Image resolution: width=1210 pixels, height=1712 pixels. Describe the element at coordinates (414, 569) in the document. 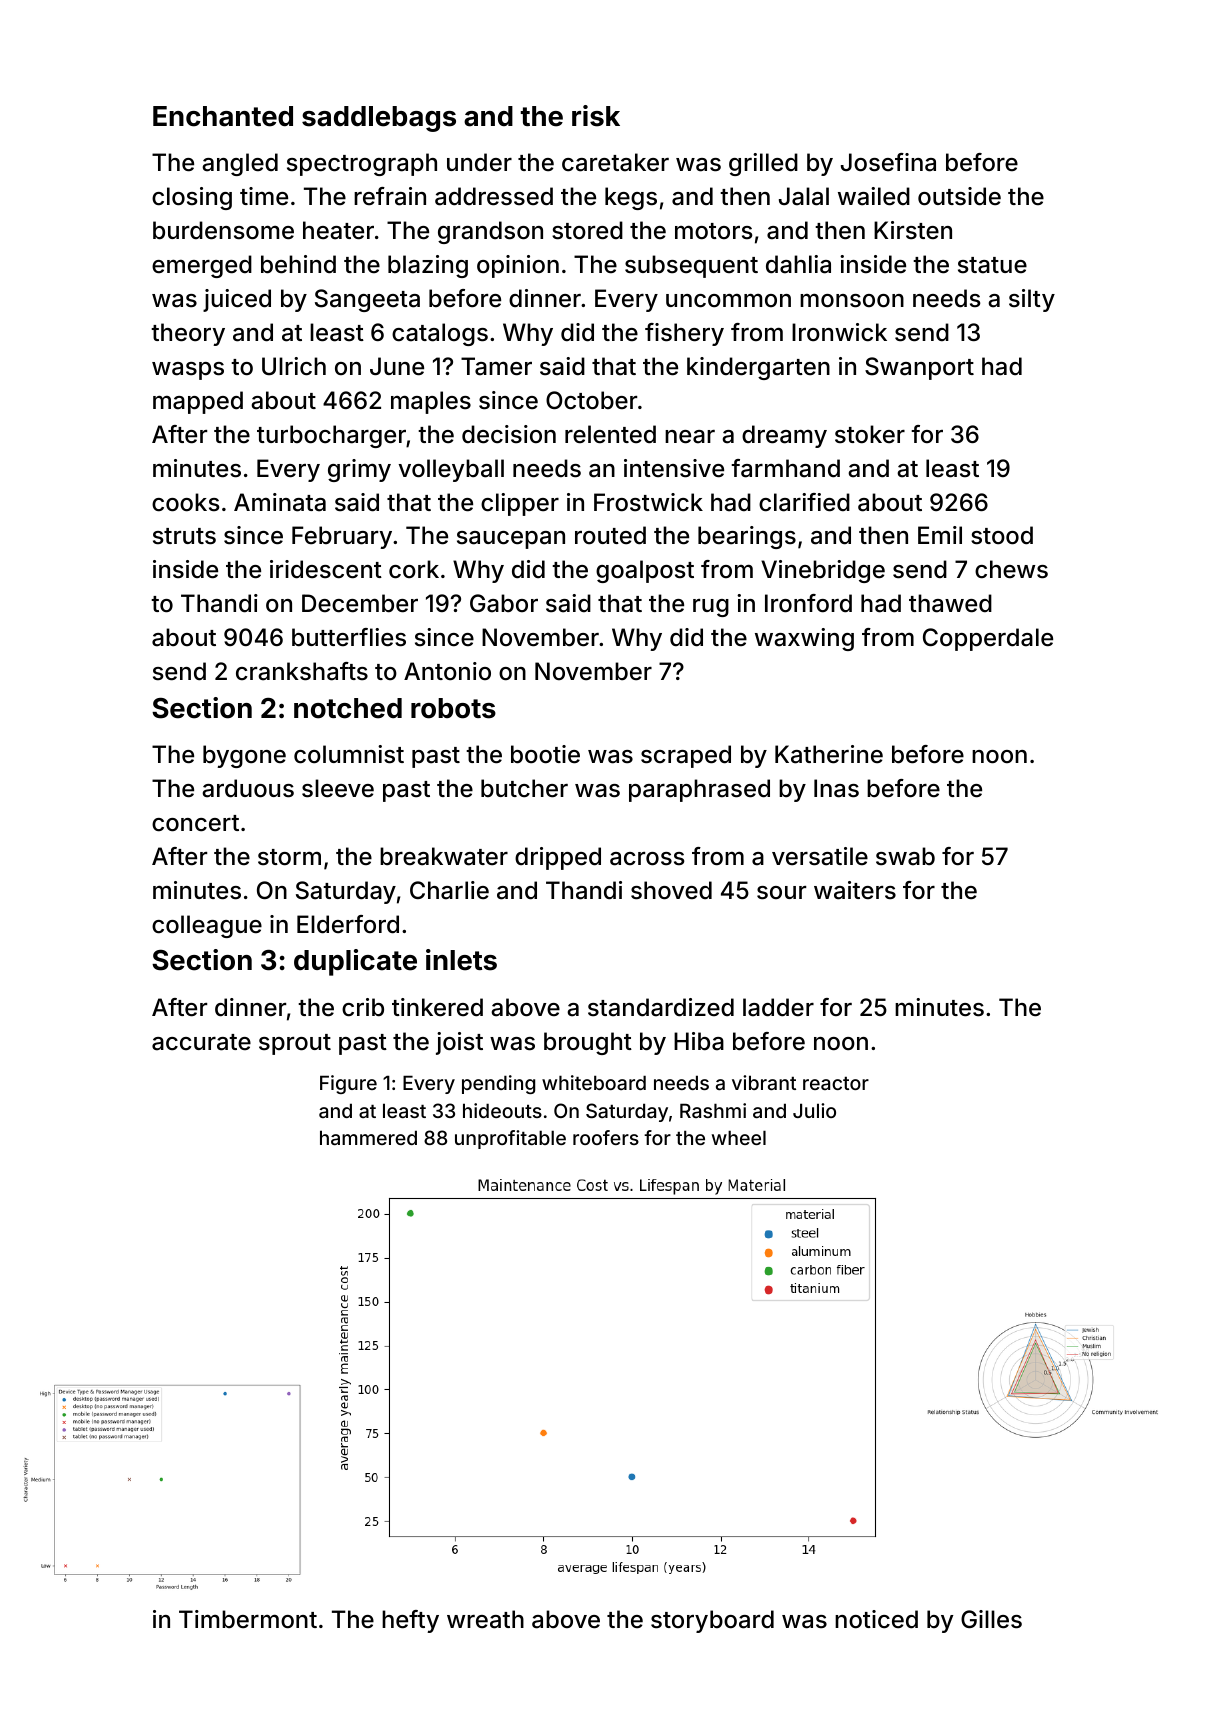

I see `cork` at that location.
